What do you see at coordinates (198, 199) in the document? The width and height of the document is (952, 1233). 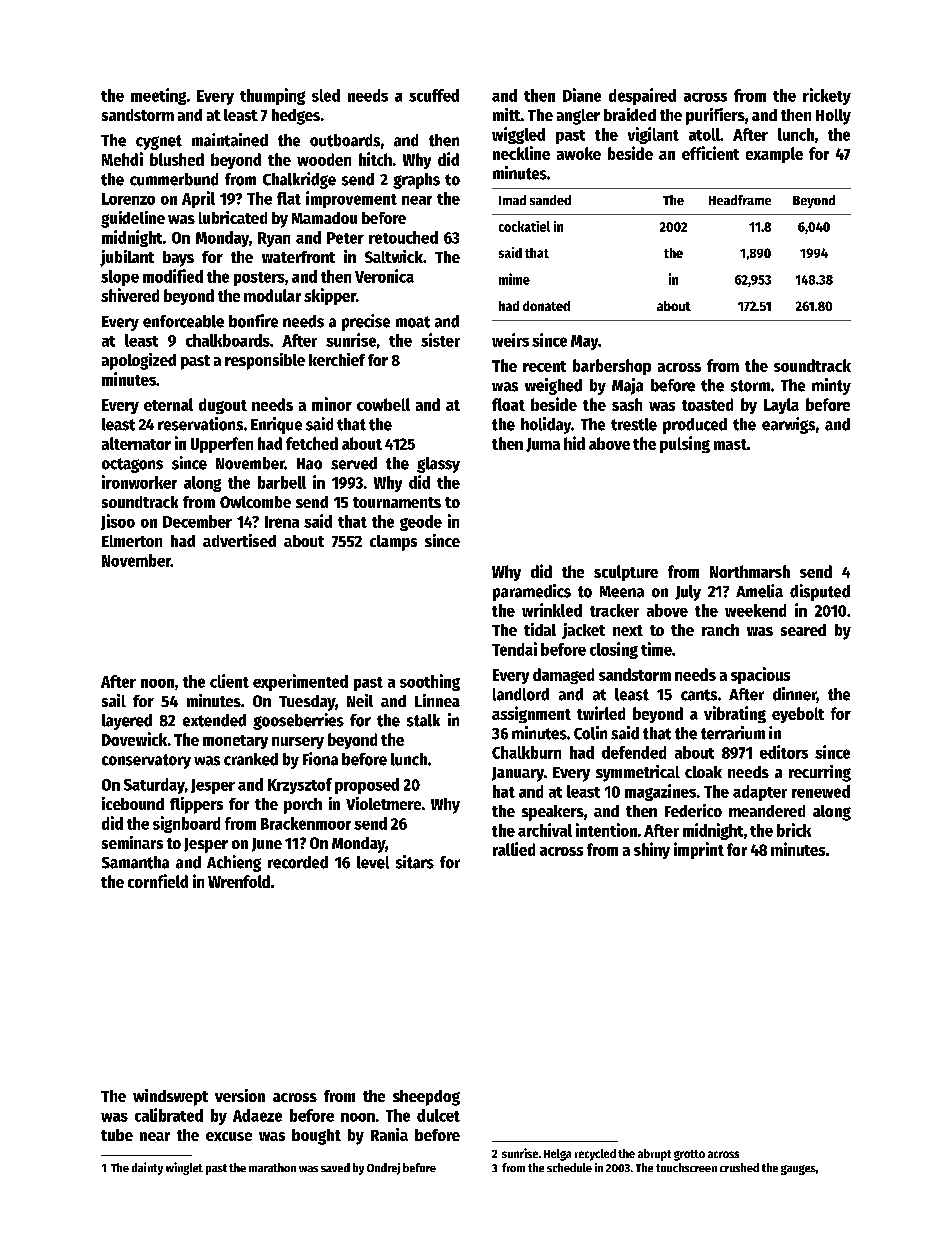 I see `April` at bounding box center [198, 199].
